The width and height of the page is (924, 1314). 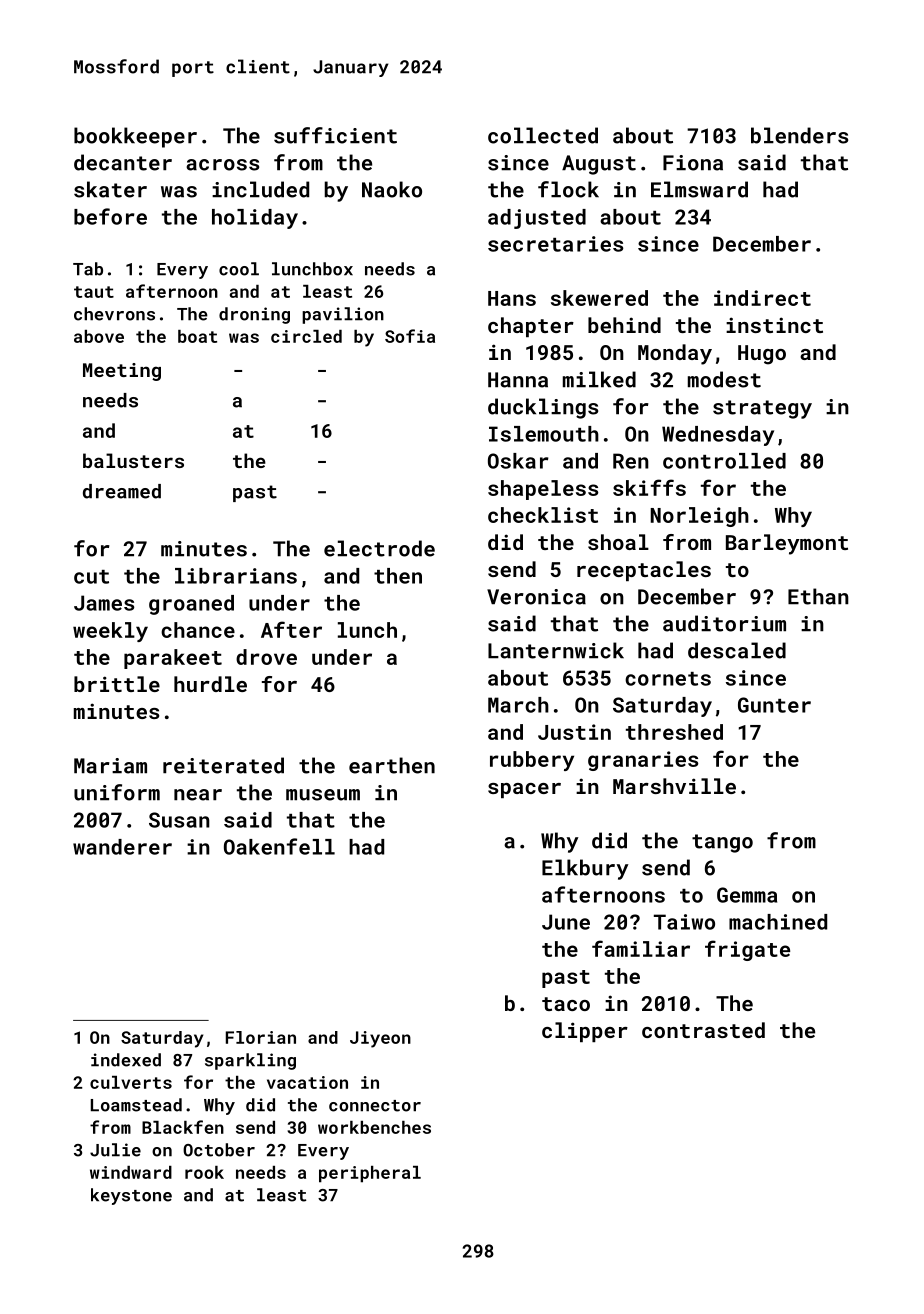 What do you see at coordinates (191, 605) in the page?
I see `groaned` at bounding box center [191, 605].
